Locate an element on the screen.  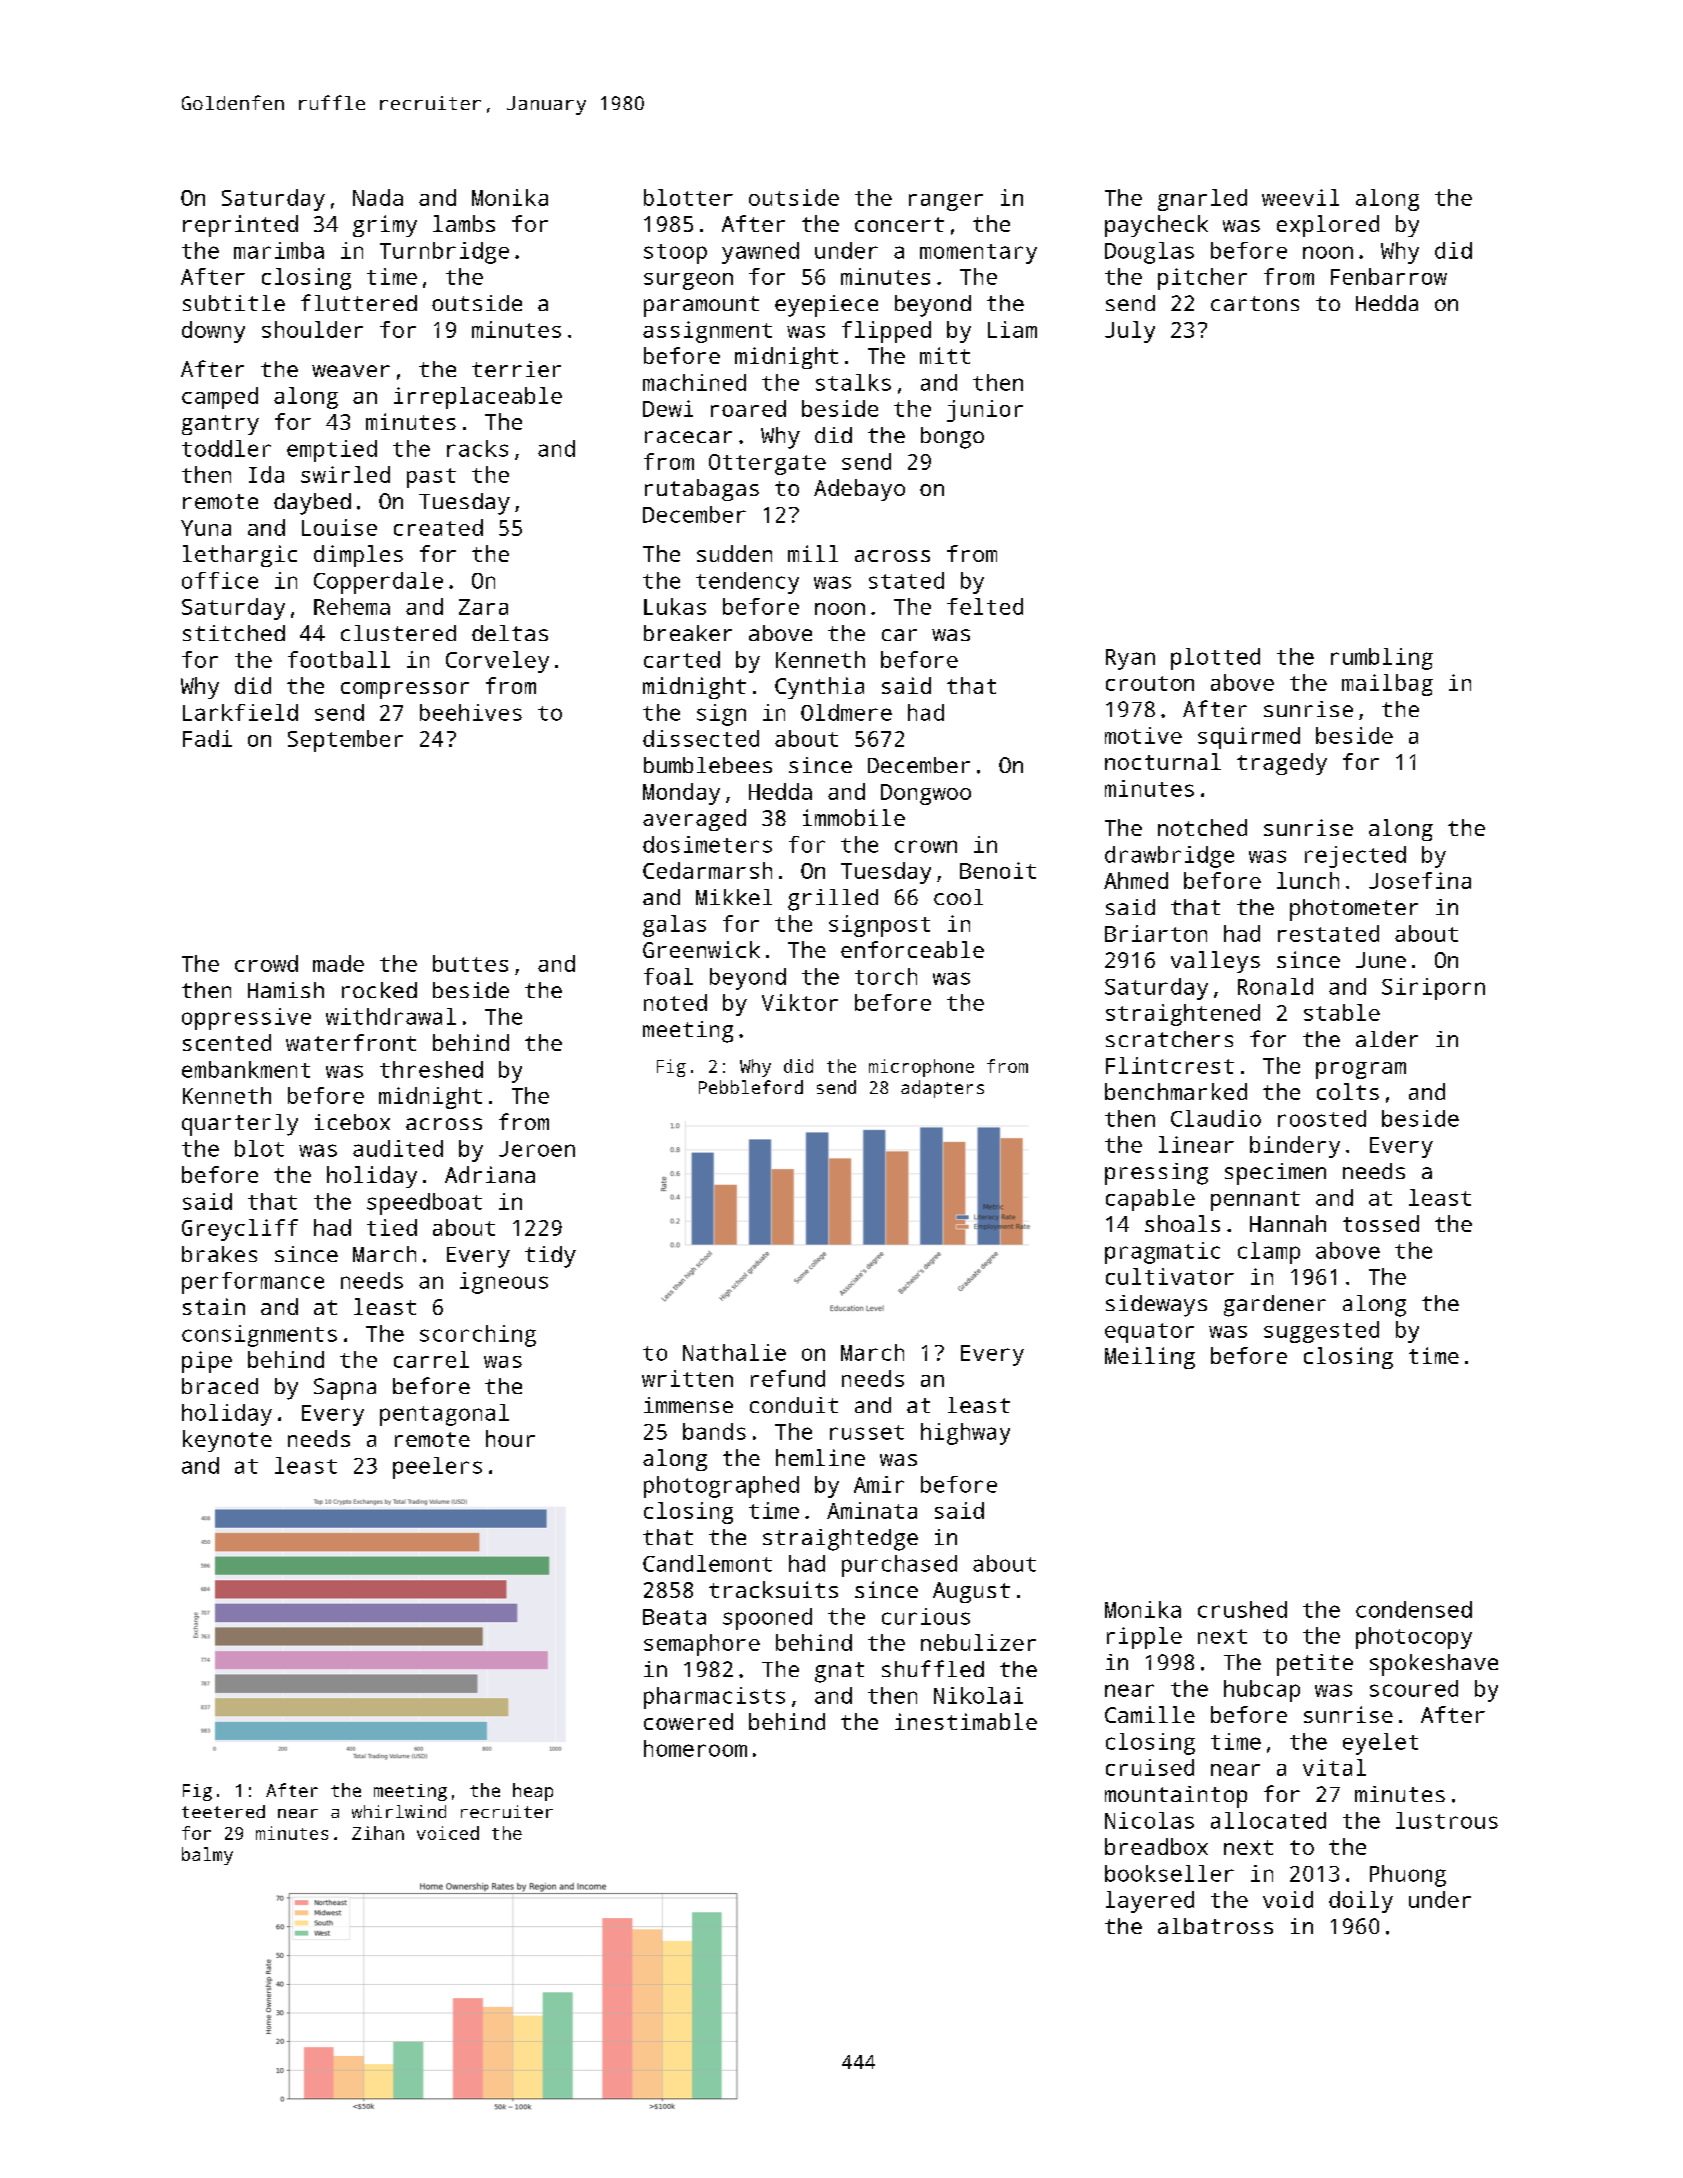
Fenbarrow is located at coordinates (1389, 276).
